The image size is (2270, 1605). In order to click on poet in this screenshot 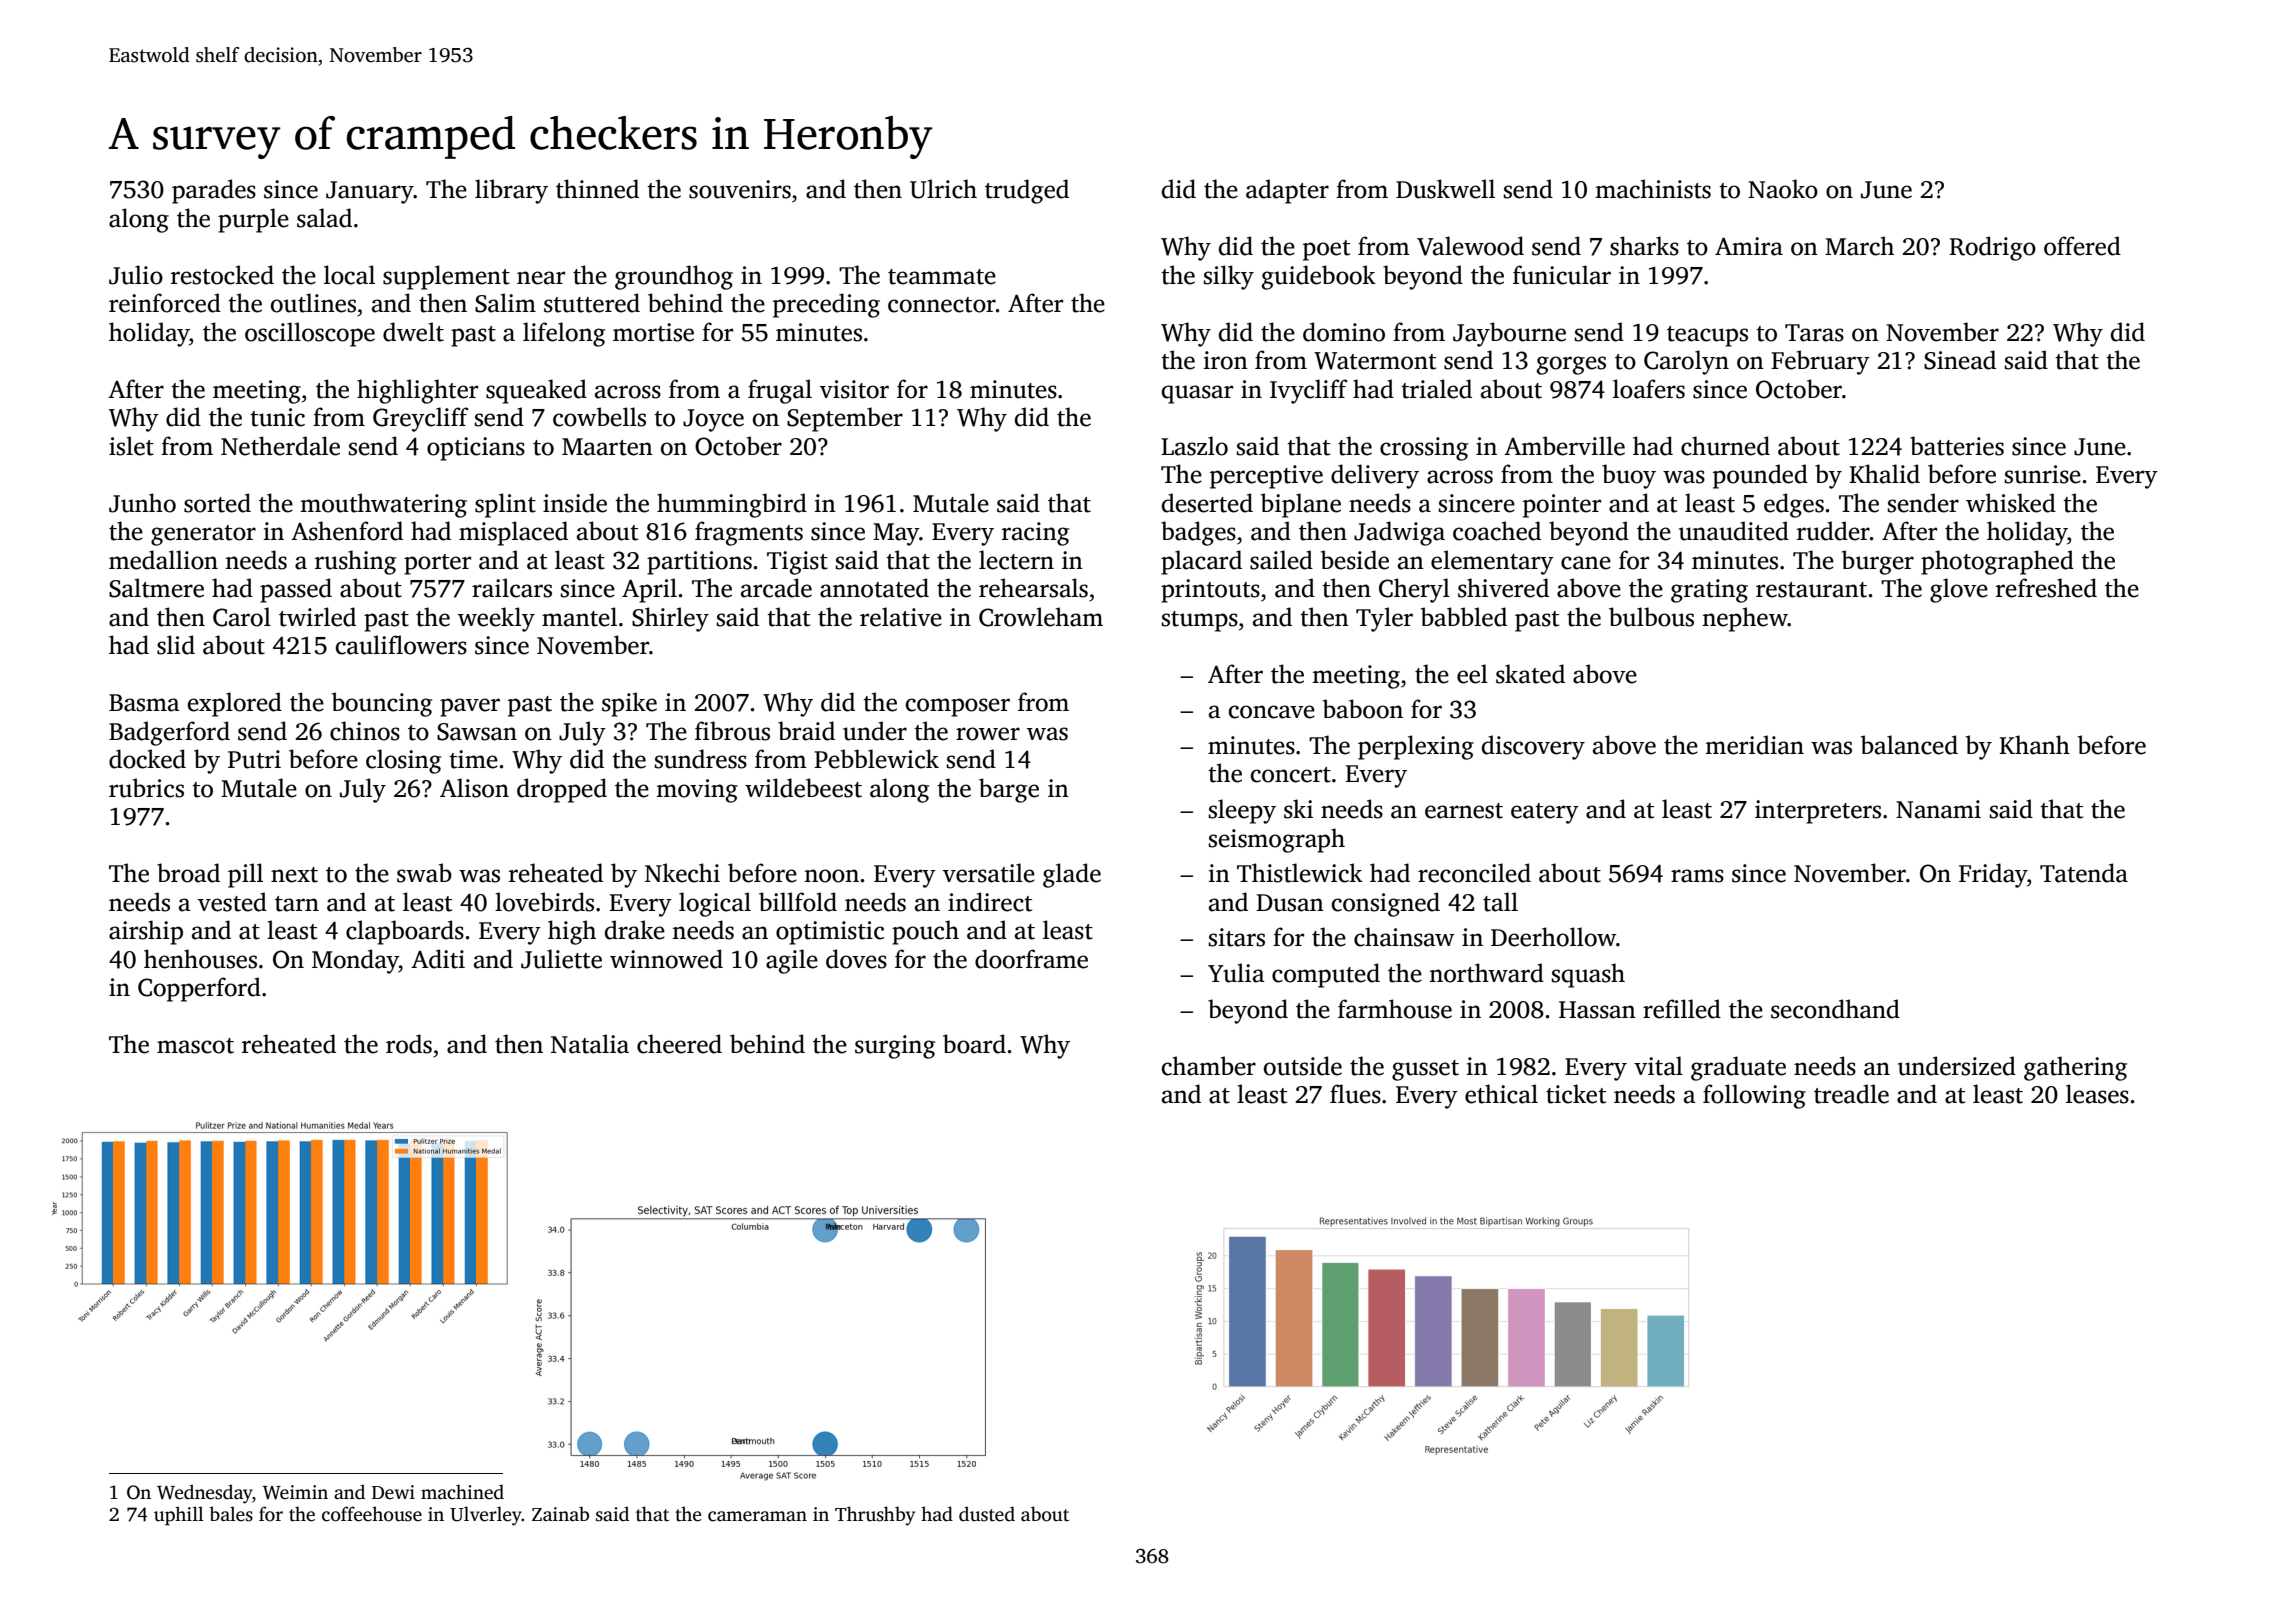, I will do `click(1326, 250)`.
